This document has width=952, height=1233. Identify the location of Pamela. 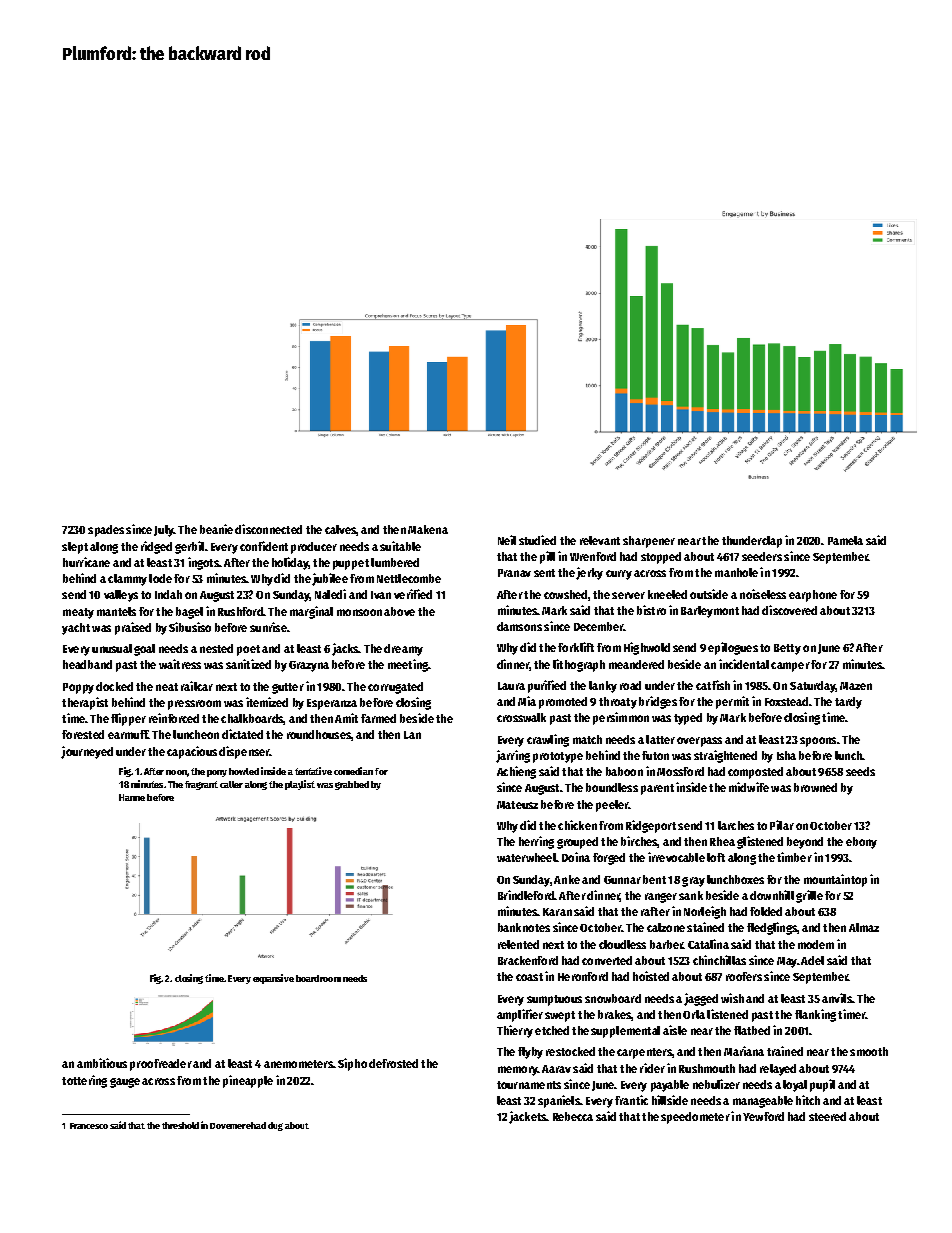
(845, 540).
